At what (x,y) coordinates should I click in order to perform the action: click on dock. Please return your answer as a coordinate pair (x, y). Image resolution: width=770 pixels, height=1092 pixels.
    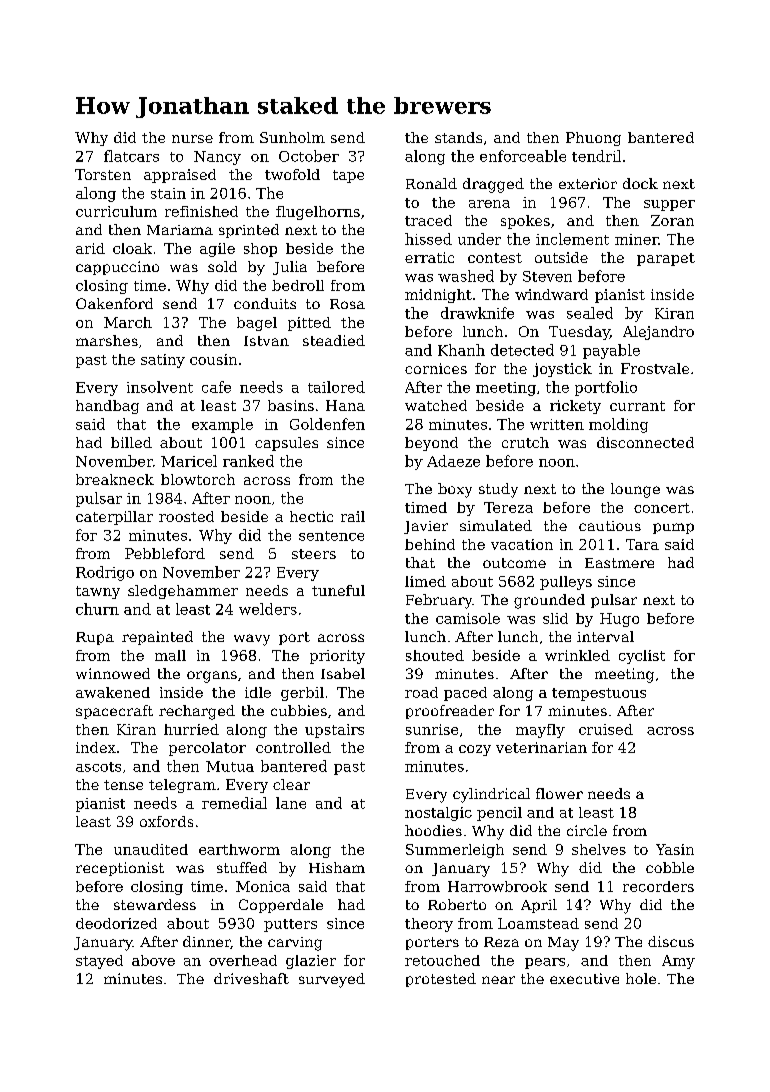
    Looking at the image, I should click on (640, 183).
